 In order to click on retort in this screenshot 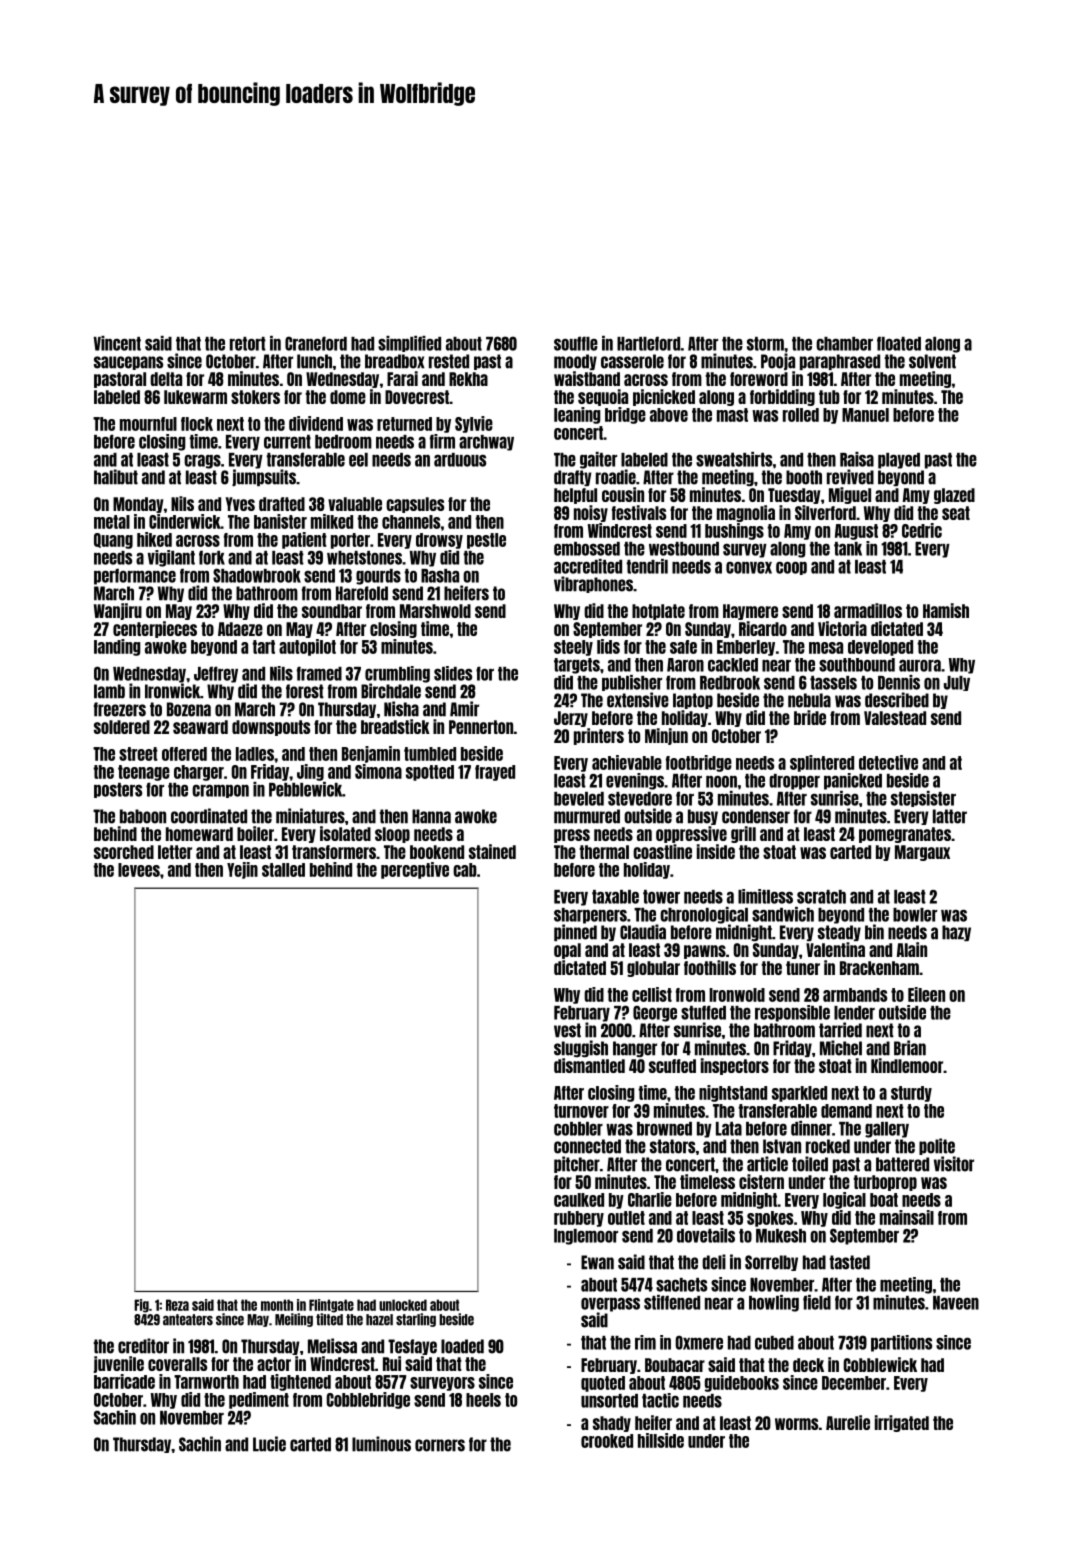, I will do `click(248, 344)`.
